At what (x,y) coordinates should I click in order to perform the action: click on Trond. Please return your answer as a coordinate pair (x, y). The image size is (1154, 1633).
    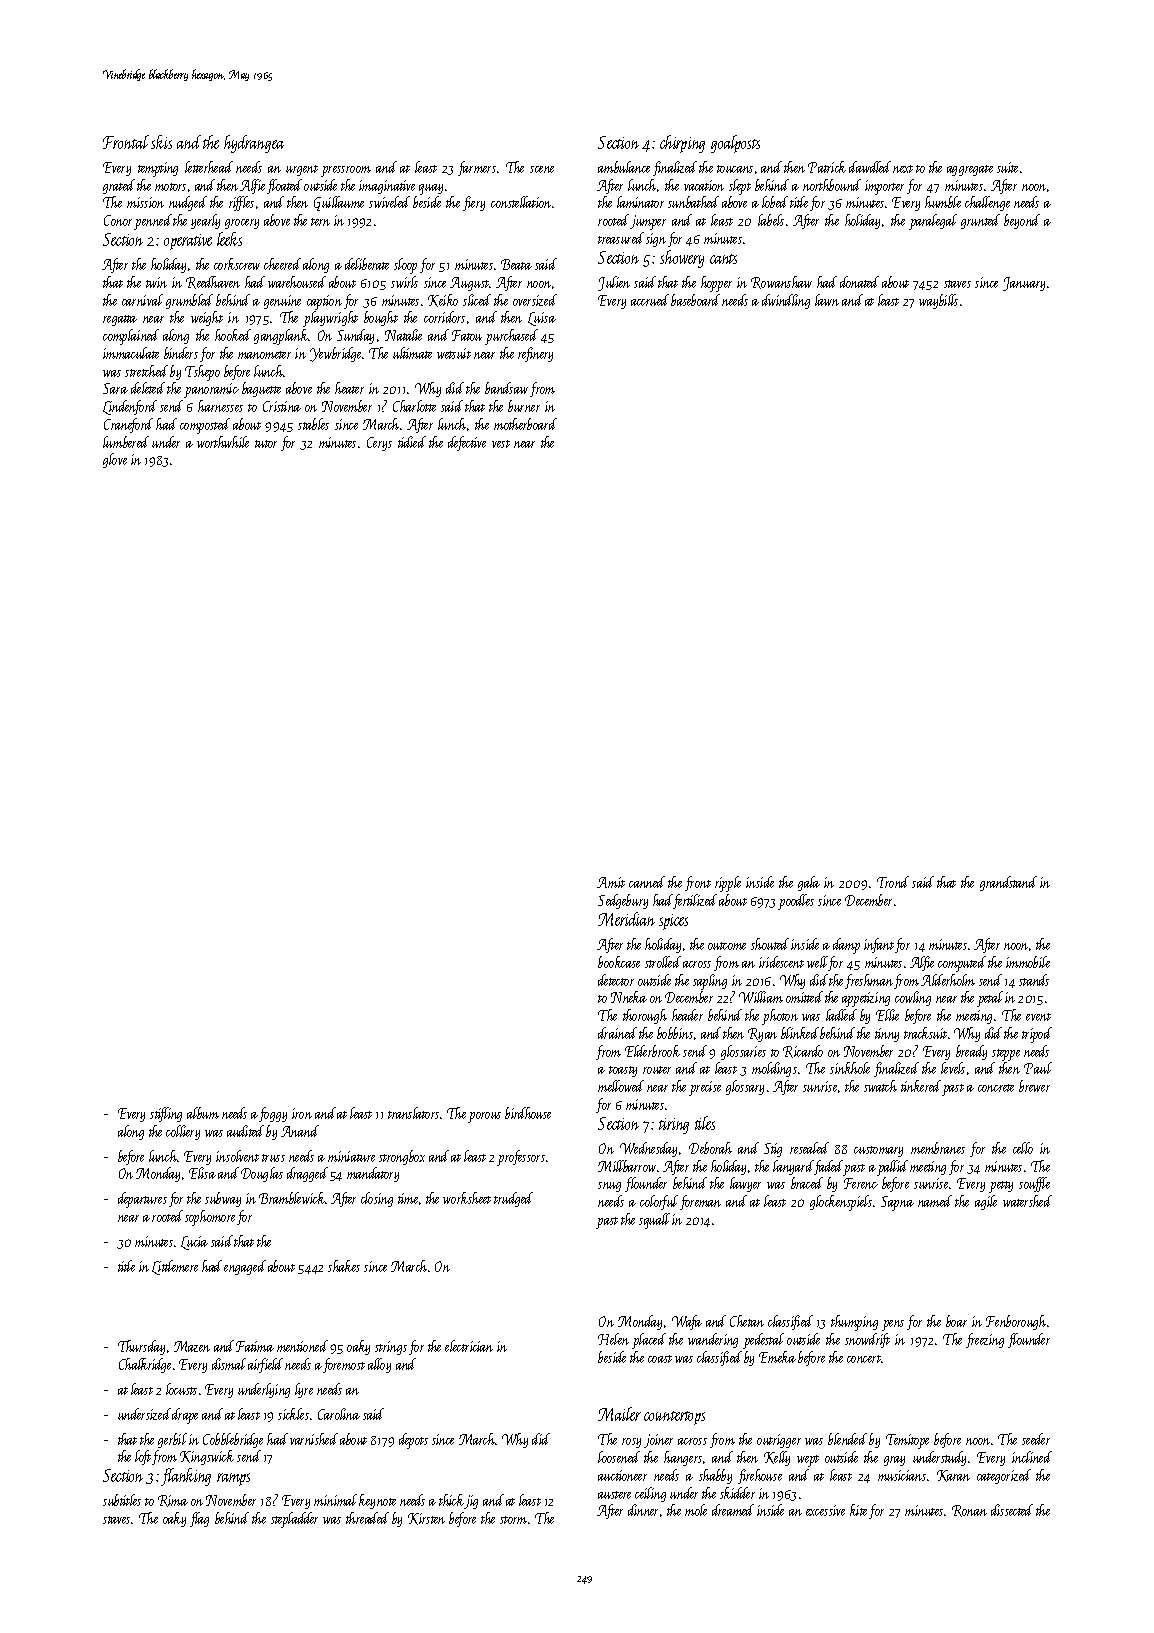
    Looking at the image, I should click on (893, 882).
